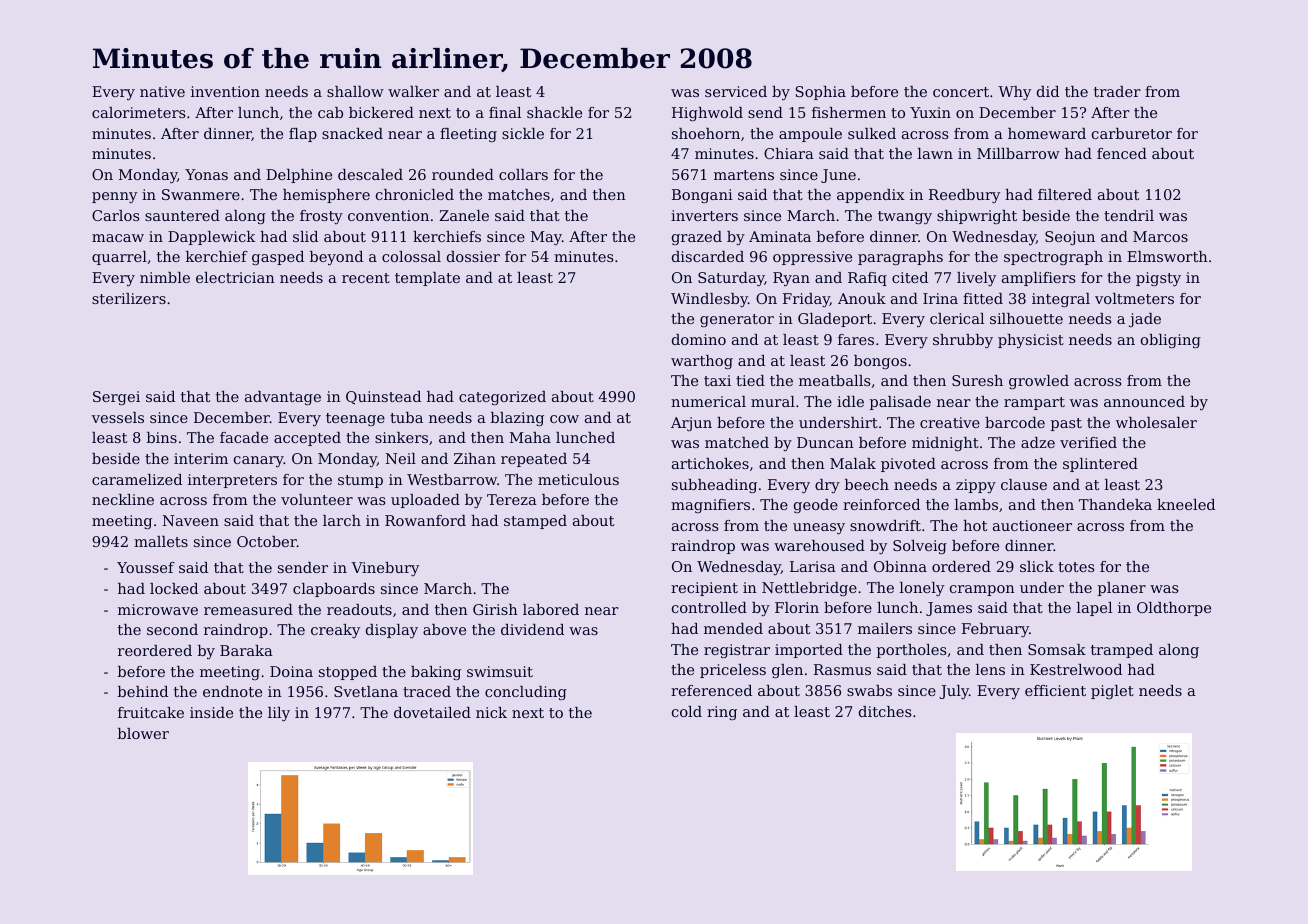 The height and width of the page is (924, 1308). Describe the element at coordinates (413, 91) in the page. I see `walker` at that location.
